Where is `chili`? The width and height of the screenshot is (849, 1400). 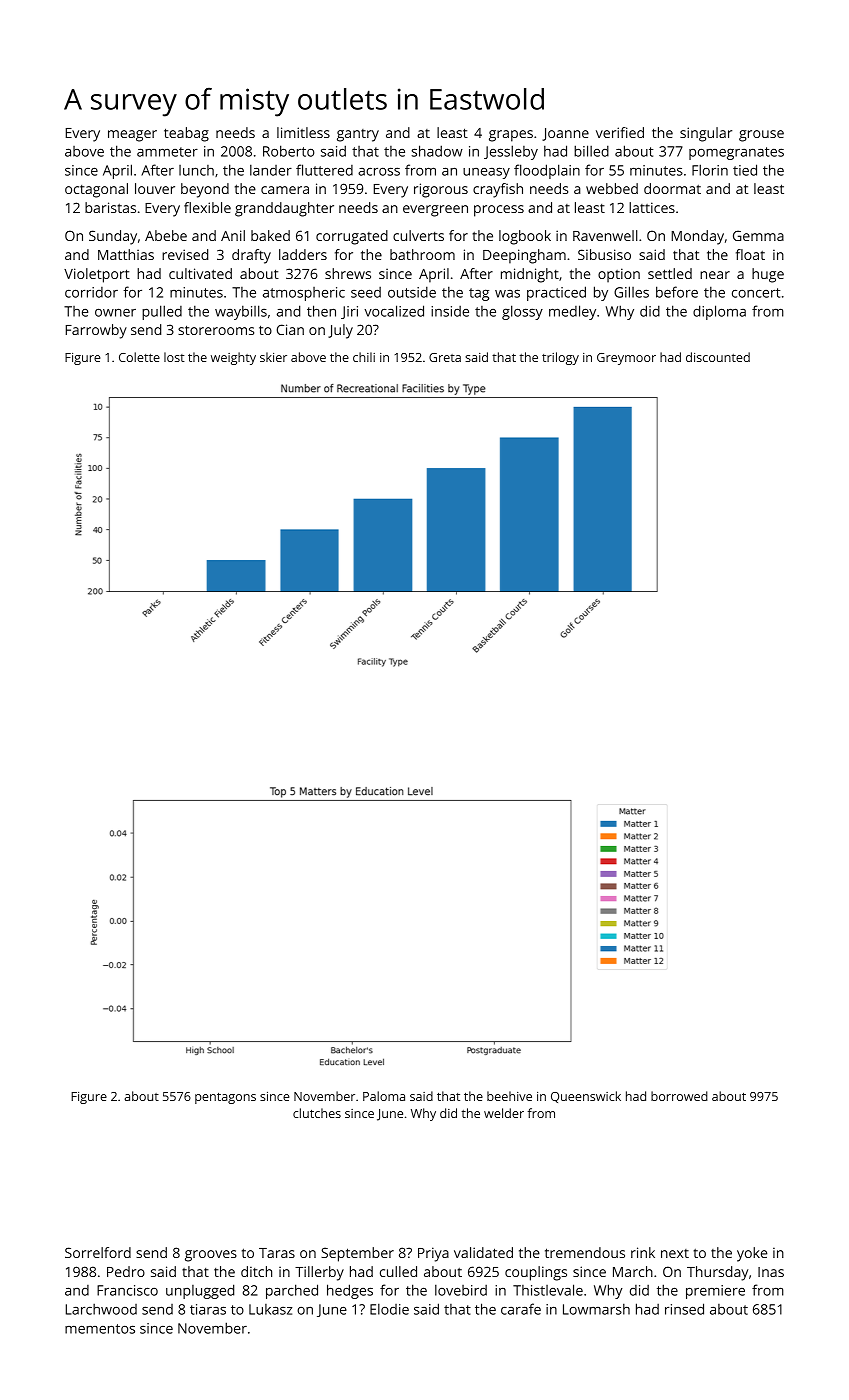
chili is located at coordinates (364, 357).
